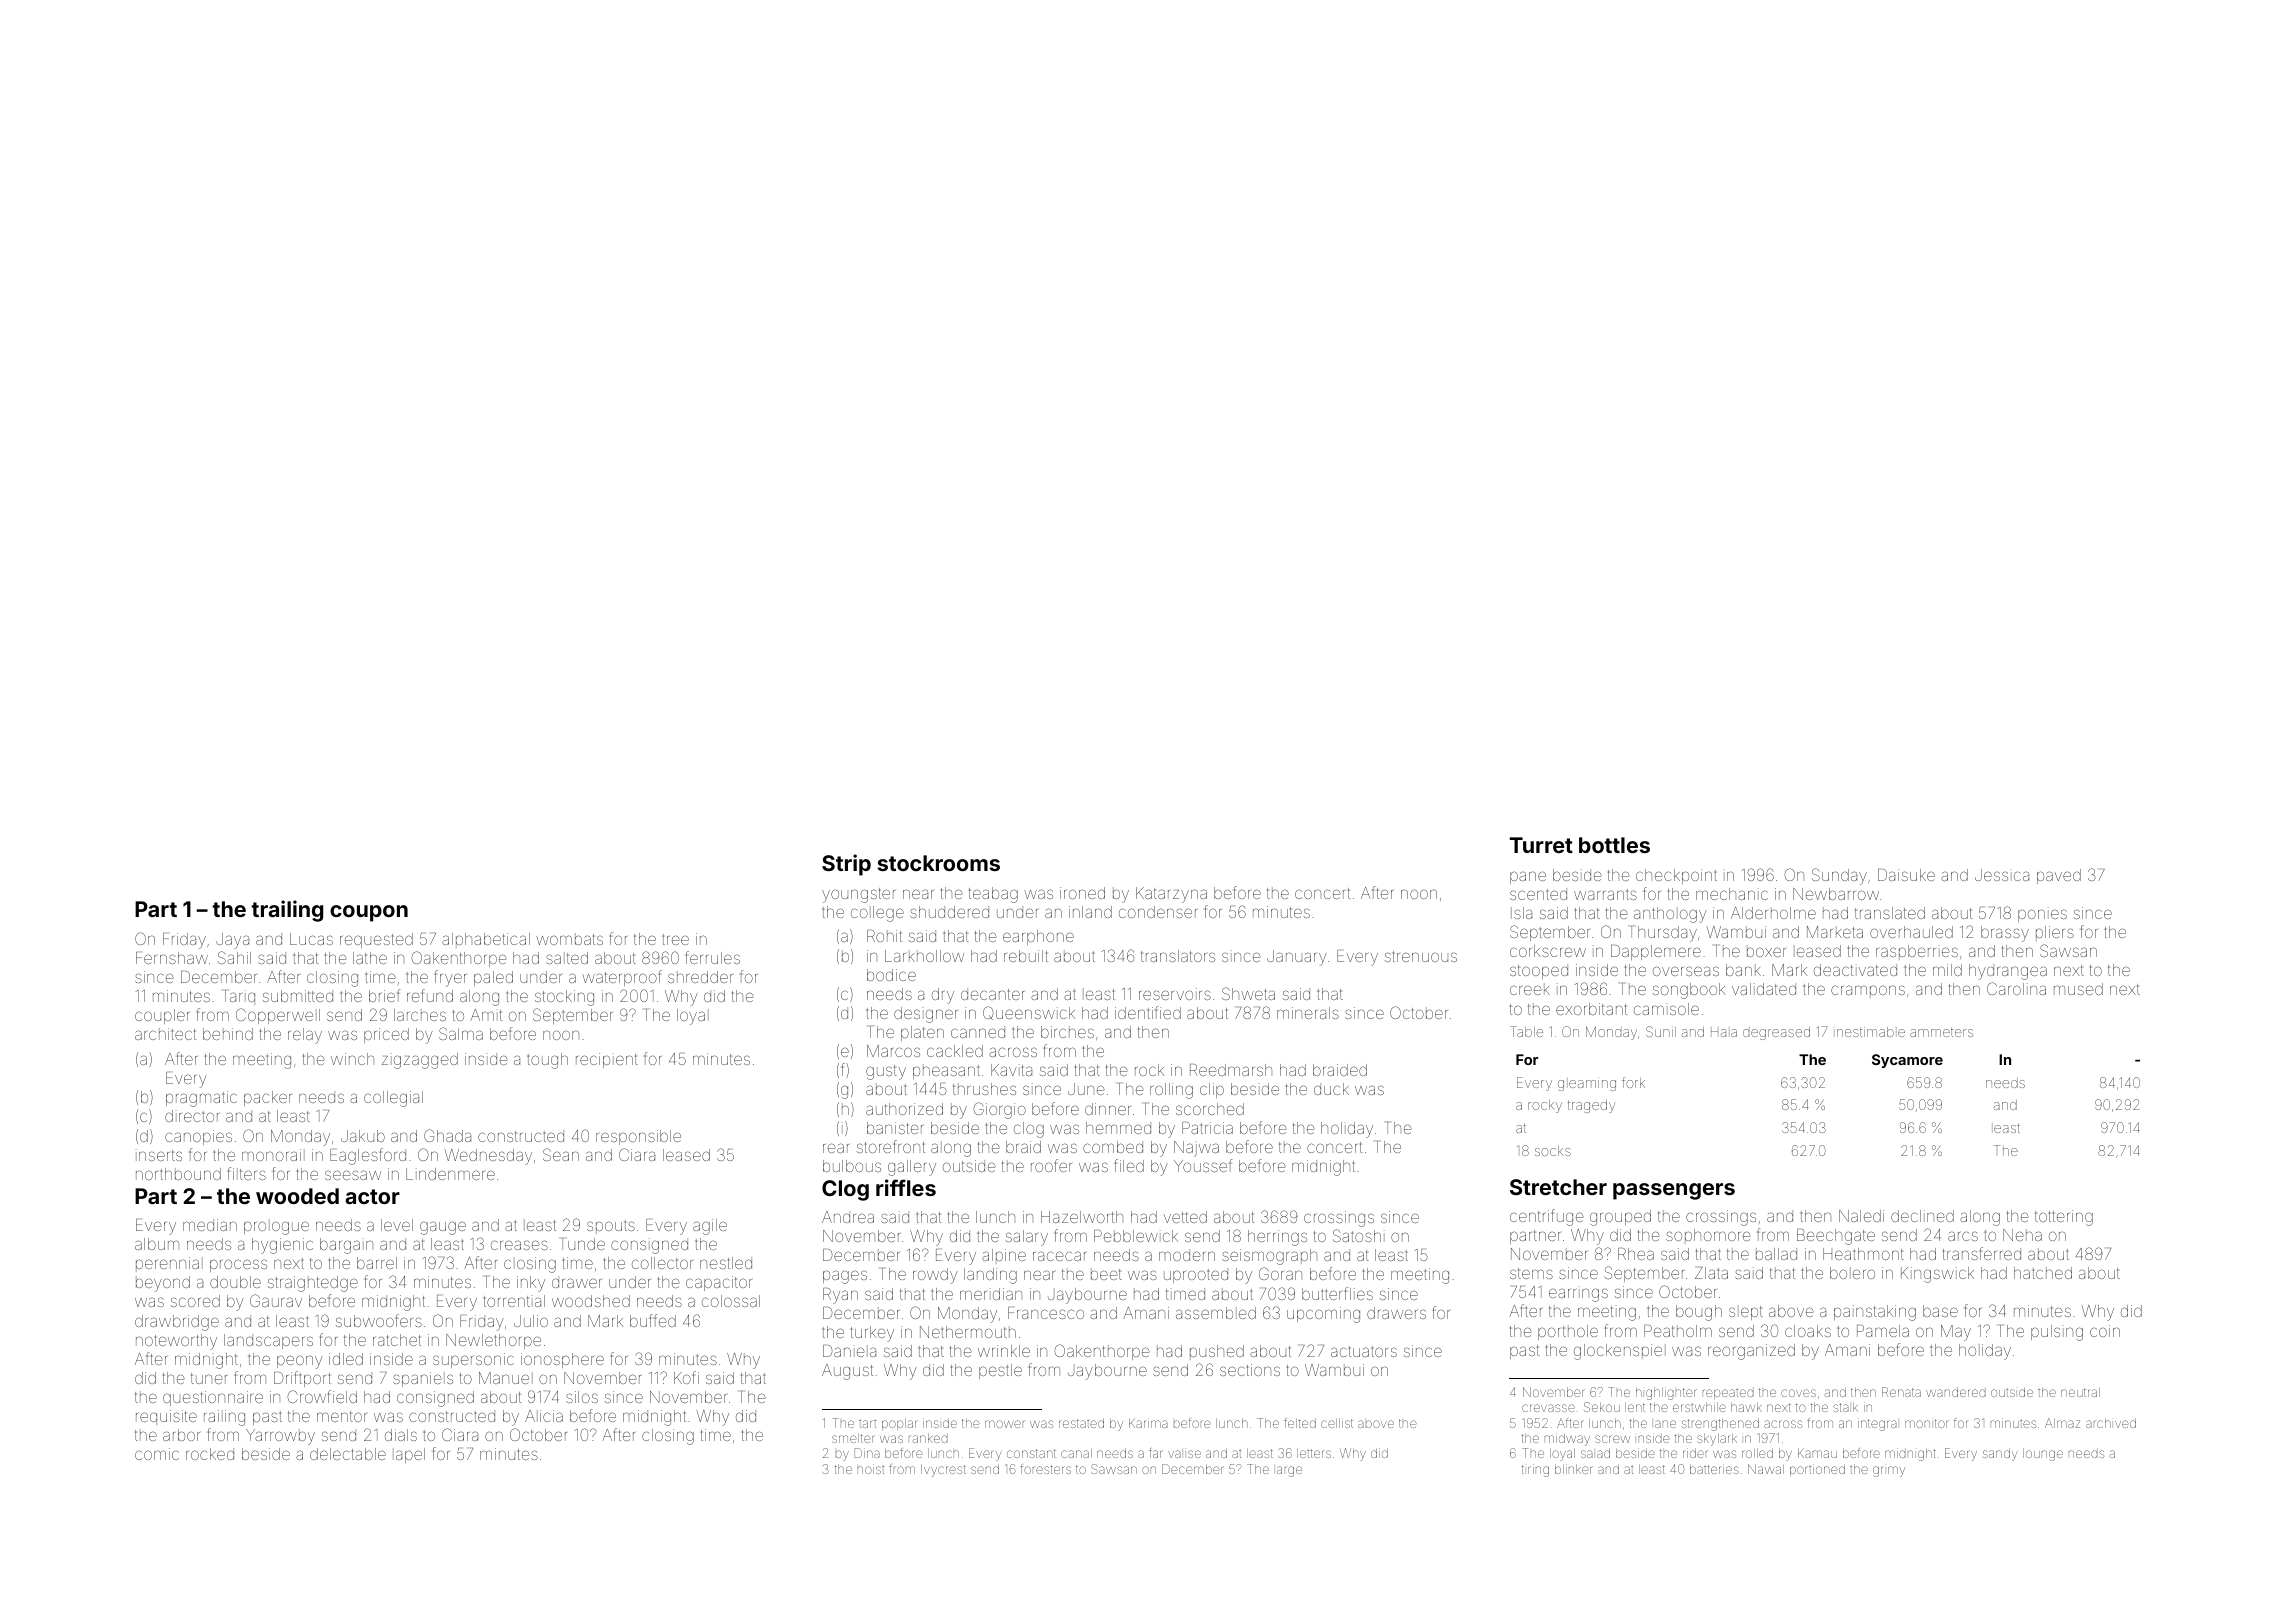 The height and width of the page is (1614, 2282). What do you see at coordinates (1661, 1031) in the page?
I see `Sunil` at bounding box center [1661, 1031].
